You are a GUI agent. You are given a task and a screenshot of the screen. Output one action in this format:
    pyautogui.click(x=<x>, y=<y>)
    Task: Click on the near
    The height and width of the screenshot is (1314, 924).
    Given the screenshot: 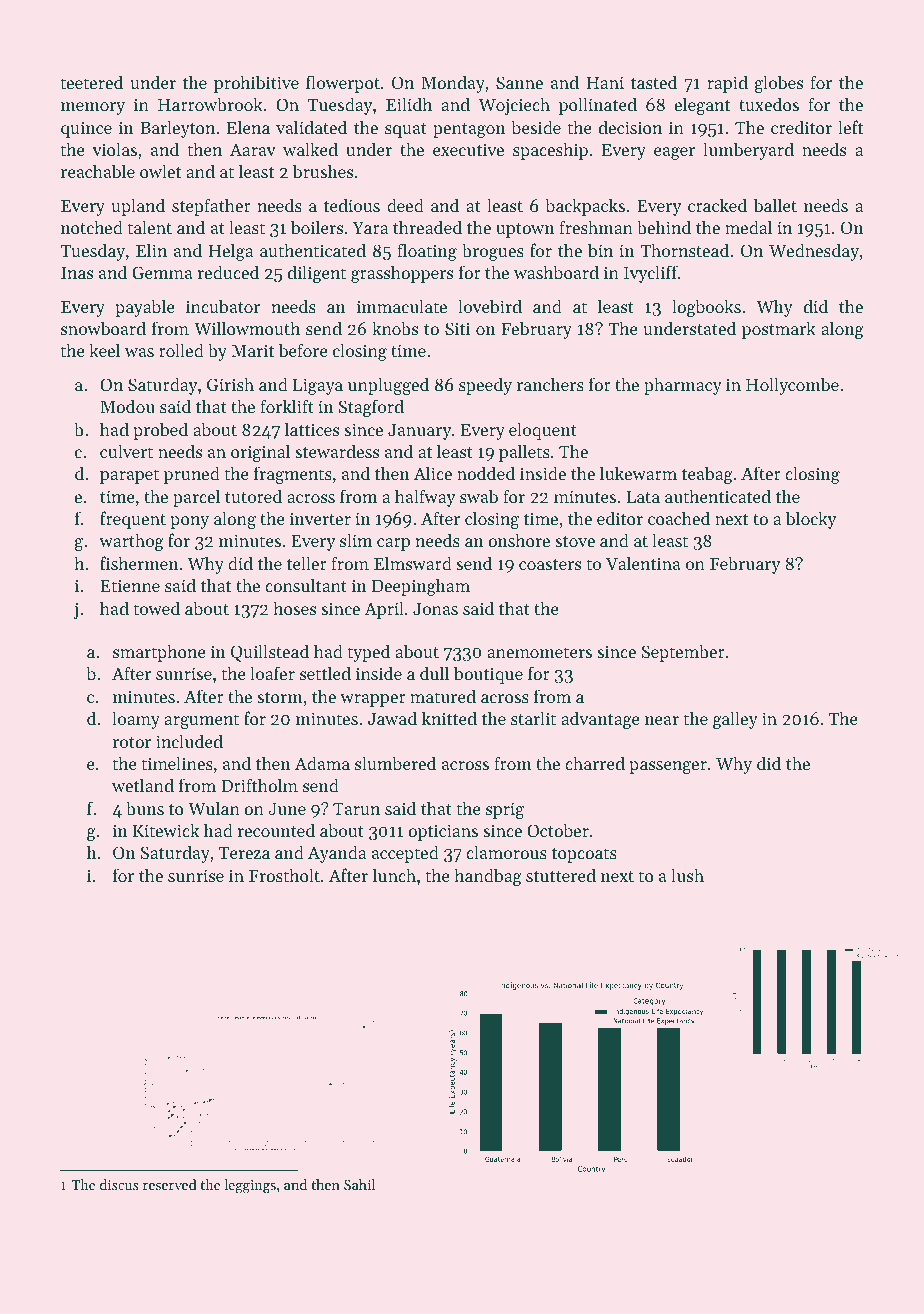 What is the action you would take?
    pyautogui.click(x=662, y=720)
